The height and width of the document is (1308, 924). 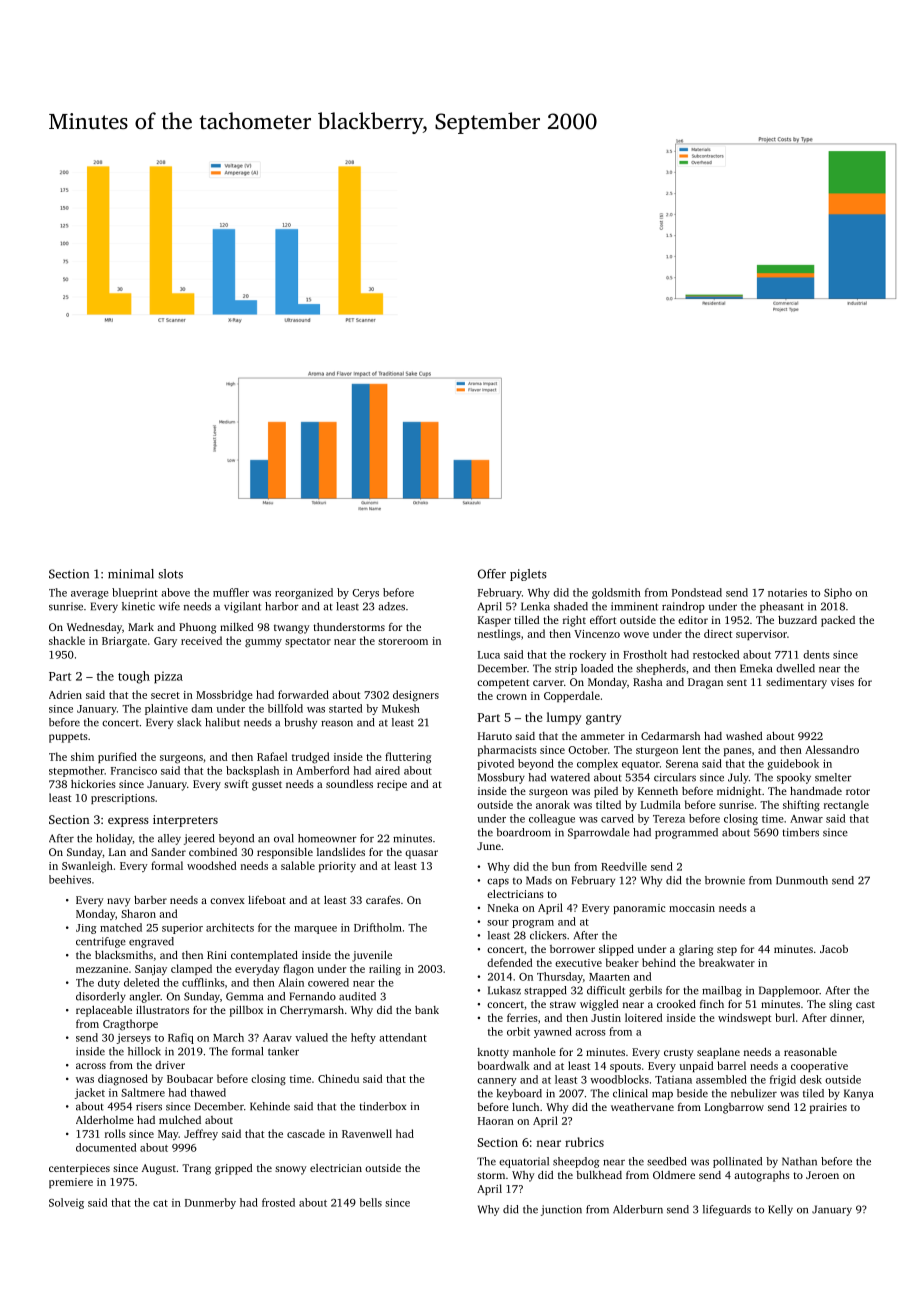 I want to click on oval, so click(x=284, y=838).
